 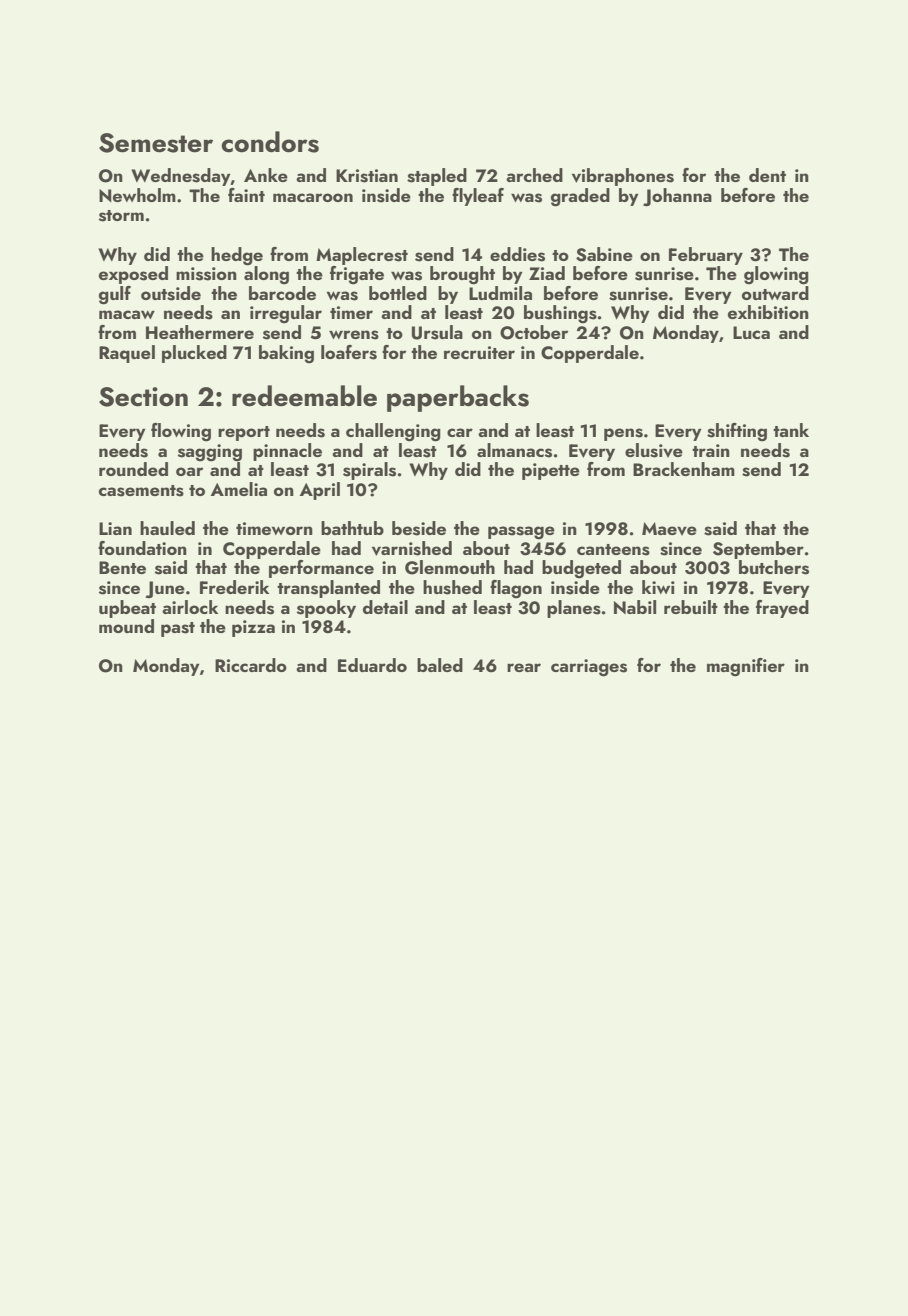 I want to click on spirals, so click(x=369, y=471).
